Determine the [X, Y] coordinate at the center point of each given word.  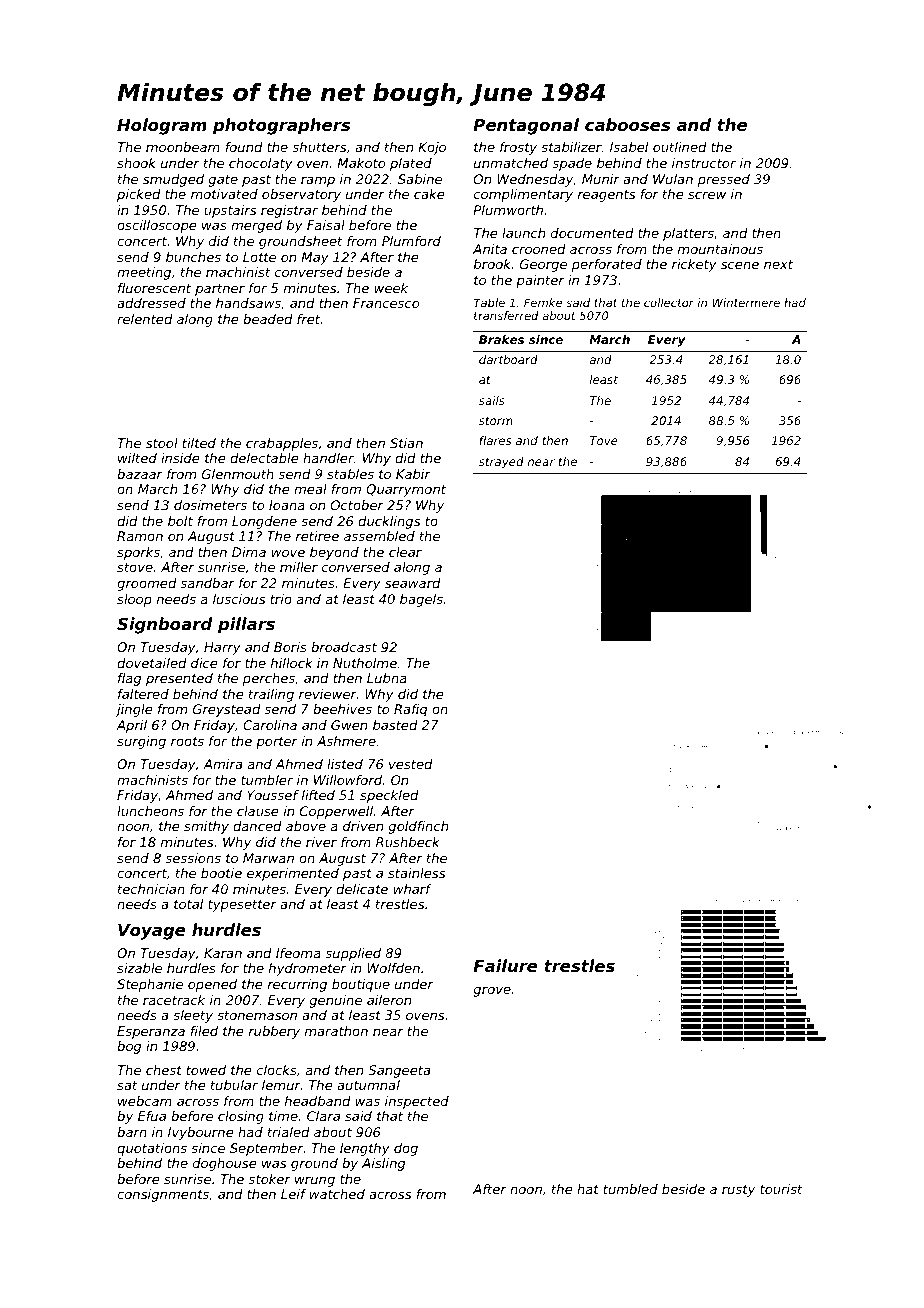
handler [328, 458]
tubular [234, 1085]
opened [212, 985]
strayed [501, 463]
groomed [147, 584]
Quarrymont [406, 490]
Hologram [162, 126]
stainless [416, 873]
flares [495, 440]
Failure [505, 965]
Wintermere [746, 302]
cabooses [627, 124]
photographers [281, 126]
